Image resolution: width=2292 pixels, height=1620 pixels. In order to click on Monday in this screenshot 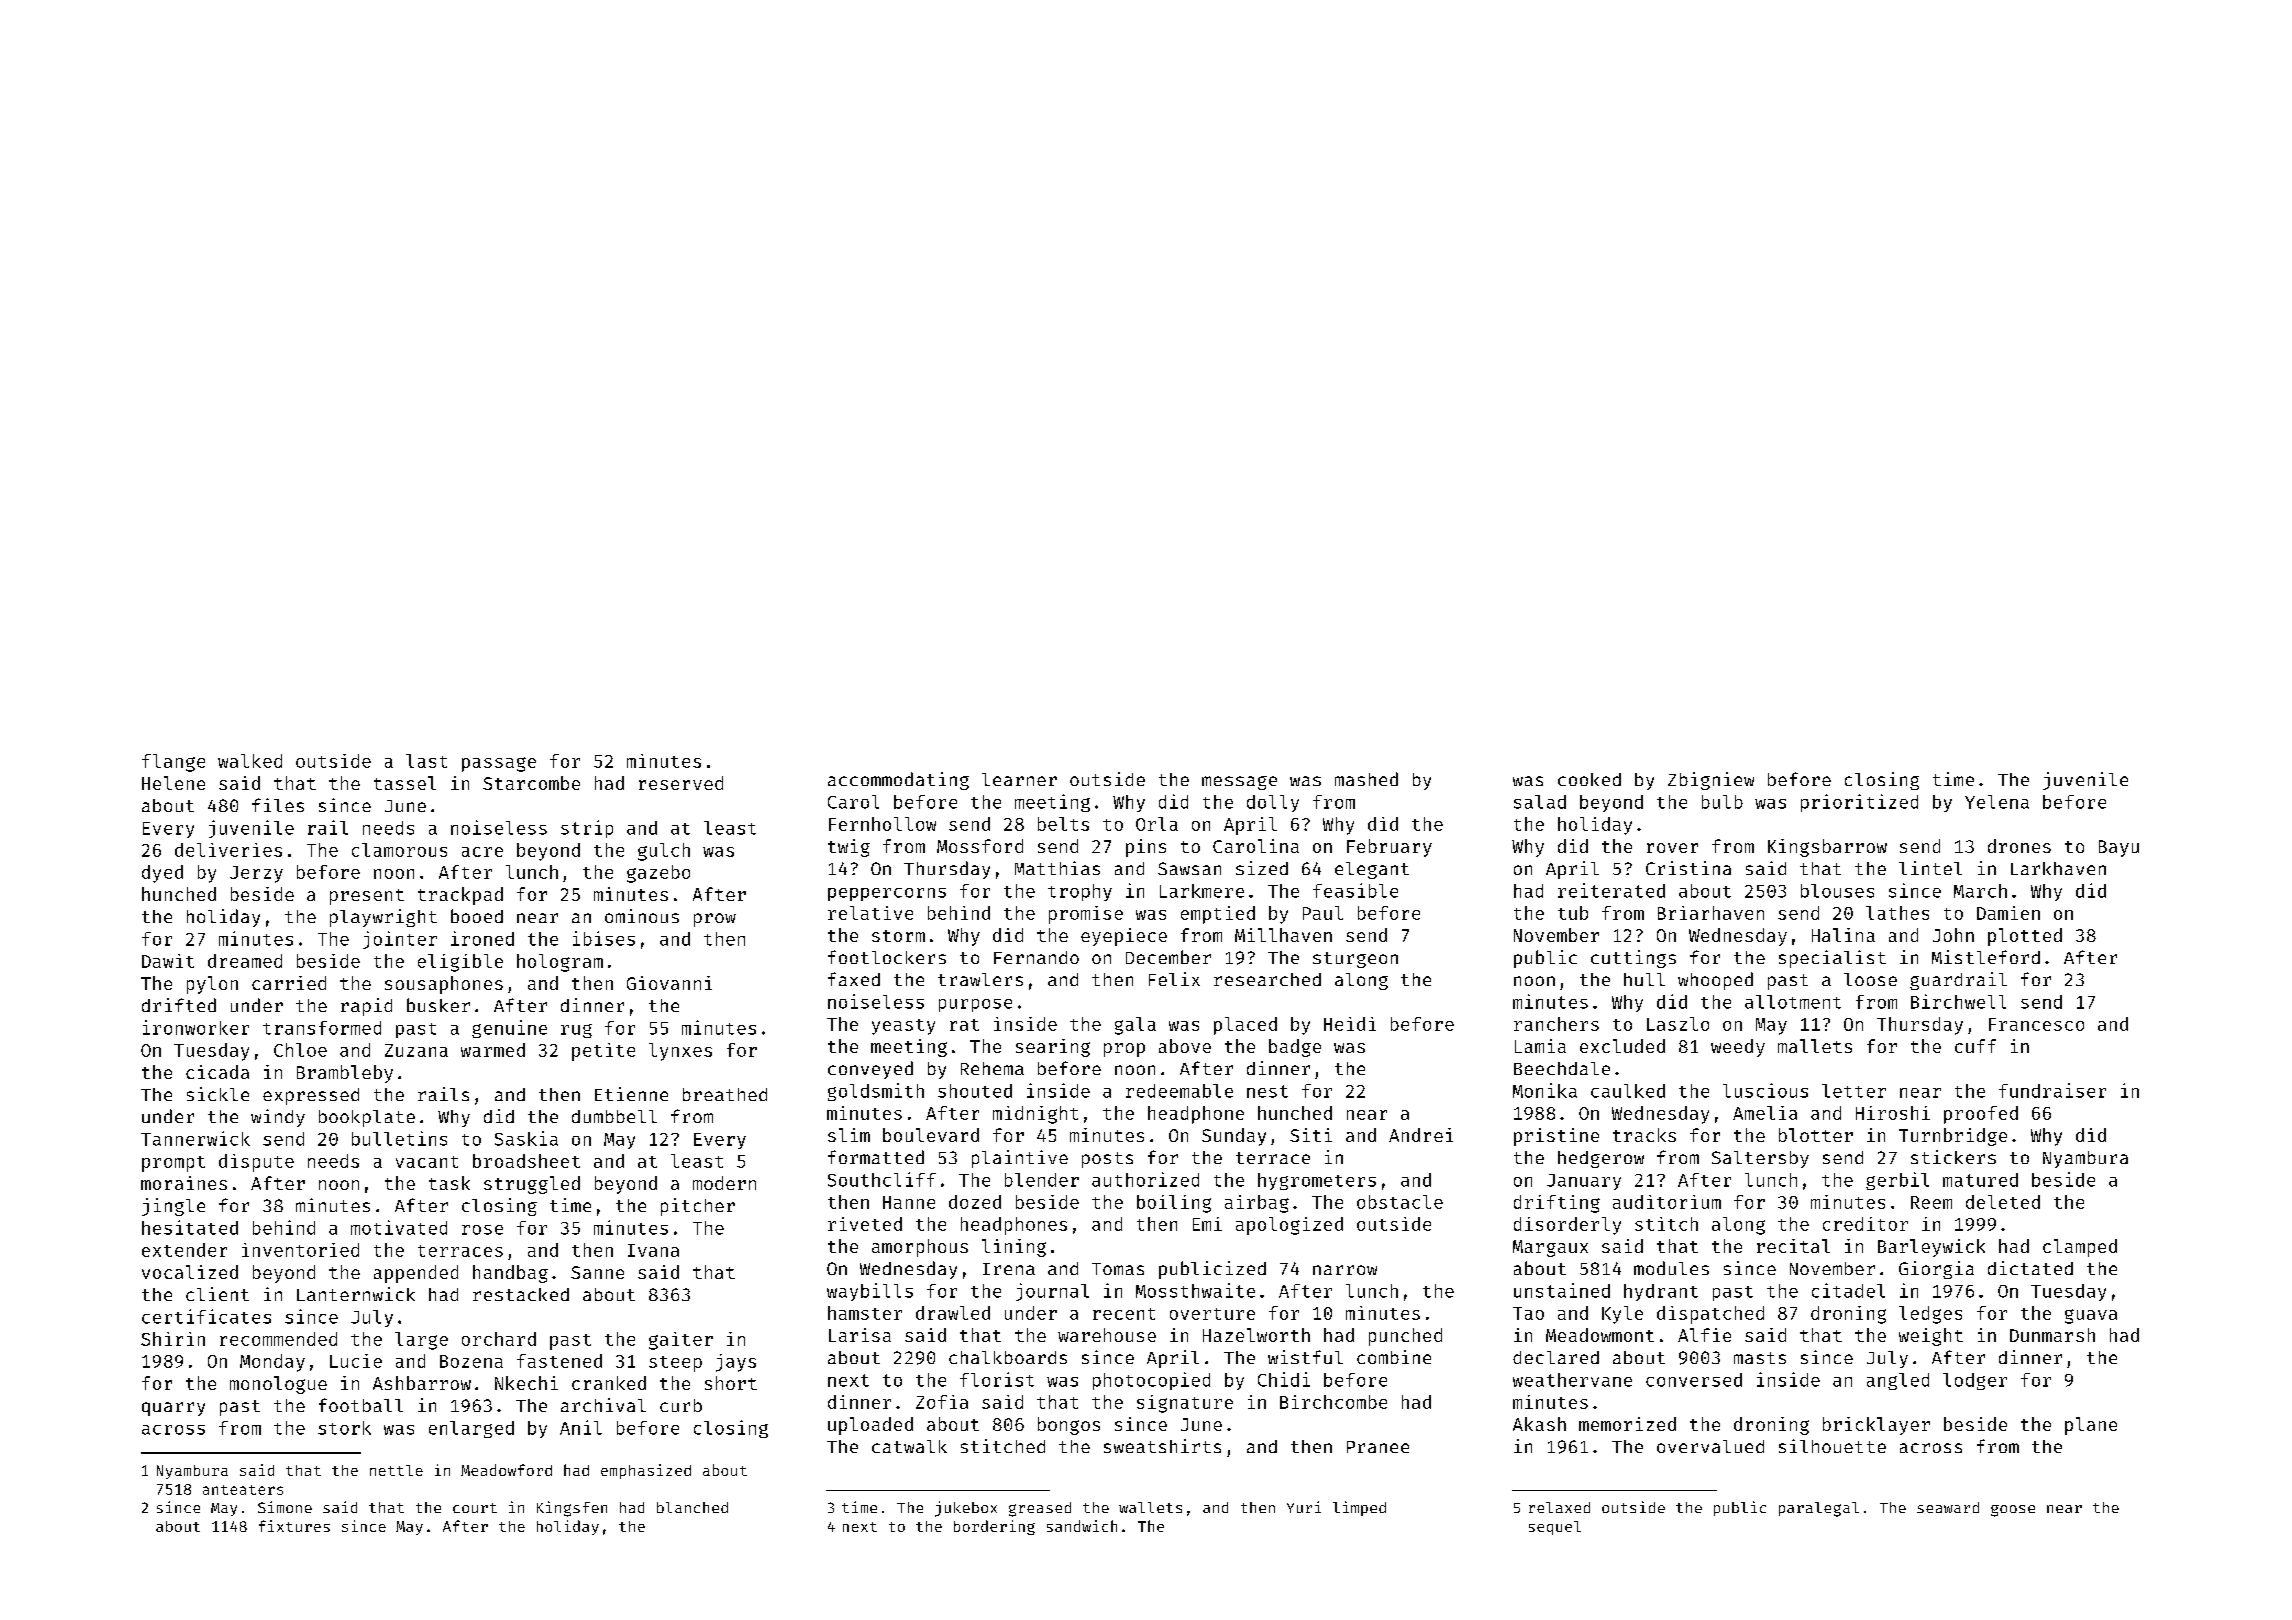, I will do `click(272, 1363)`.
